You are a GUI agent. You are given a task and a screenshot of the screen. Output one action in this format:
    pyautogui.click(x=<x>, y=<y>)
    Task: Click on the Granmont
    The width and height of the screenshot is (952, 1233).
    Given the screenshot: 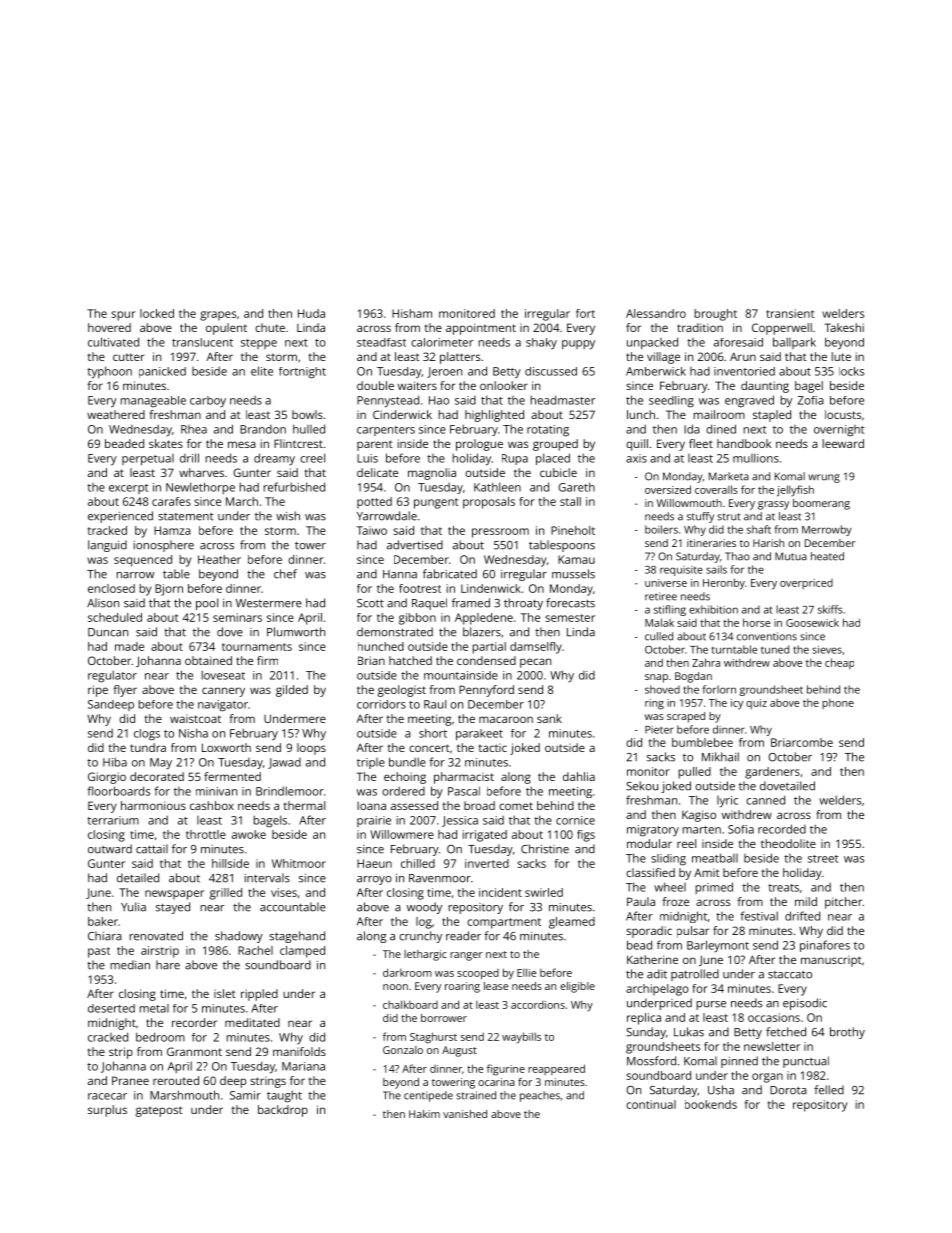 What is the action you would take?
    pyautogui.click(x=194, y=1051)
